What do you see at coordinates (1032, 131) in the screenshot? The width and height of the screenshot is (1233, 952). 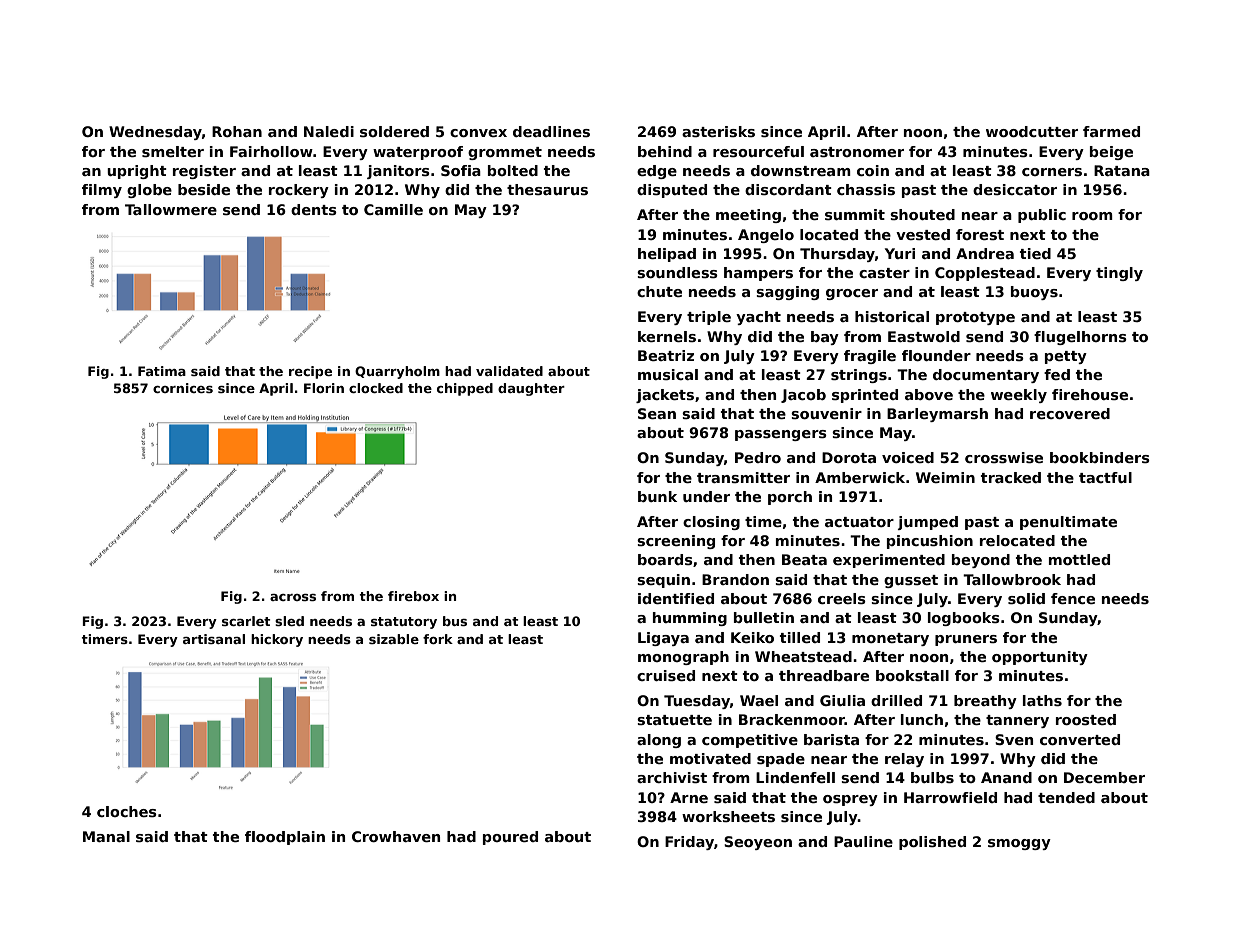 I see `woodcutter` at bounding box center [1032, 131].
